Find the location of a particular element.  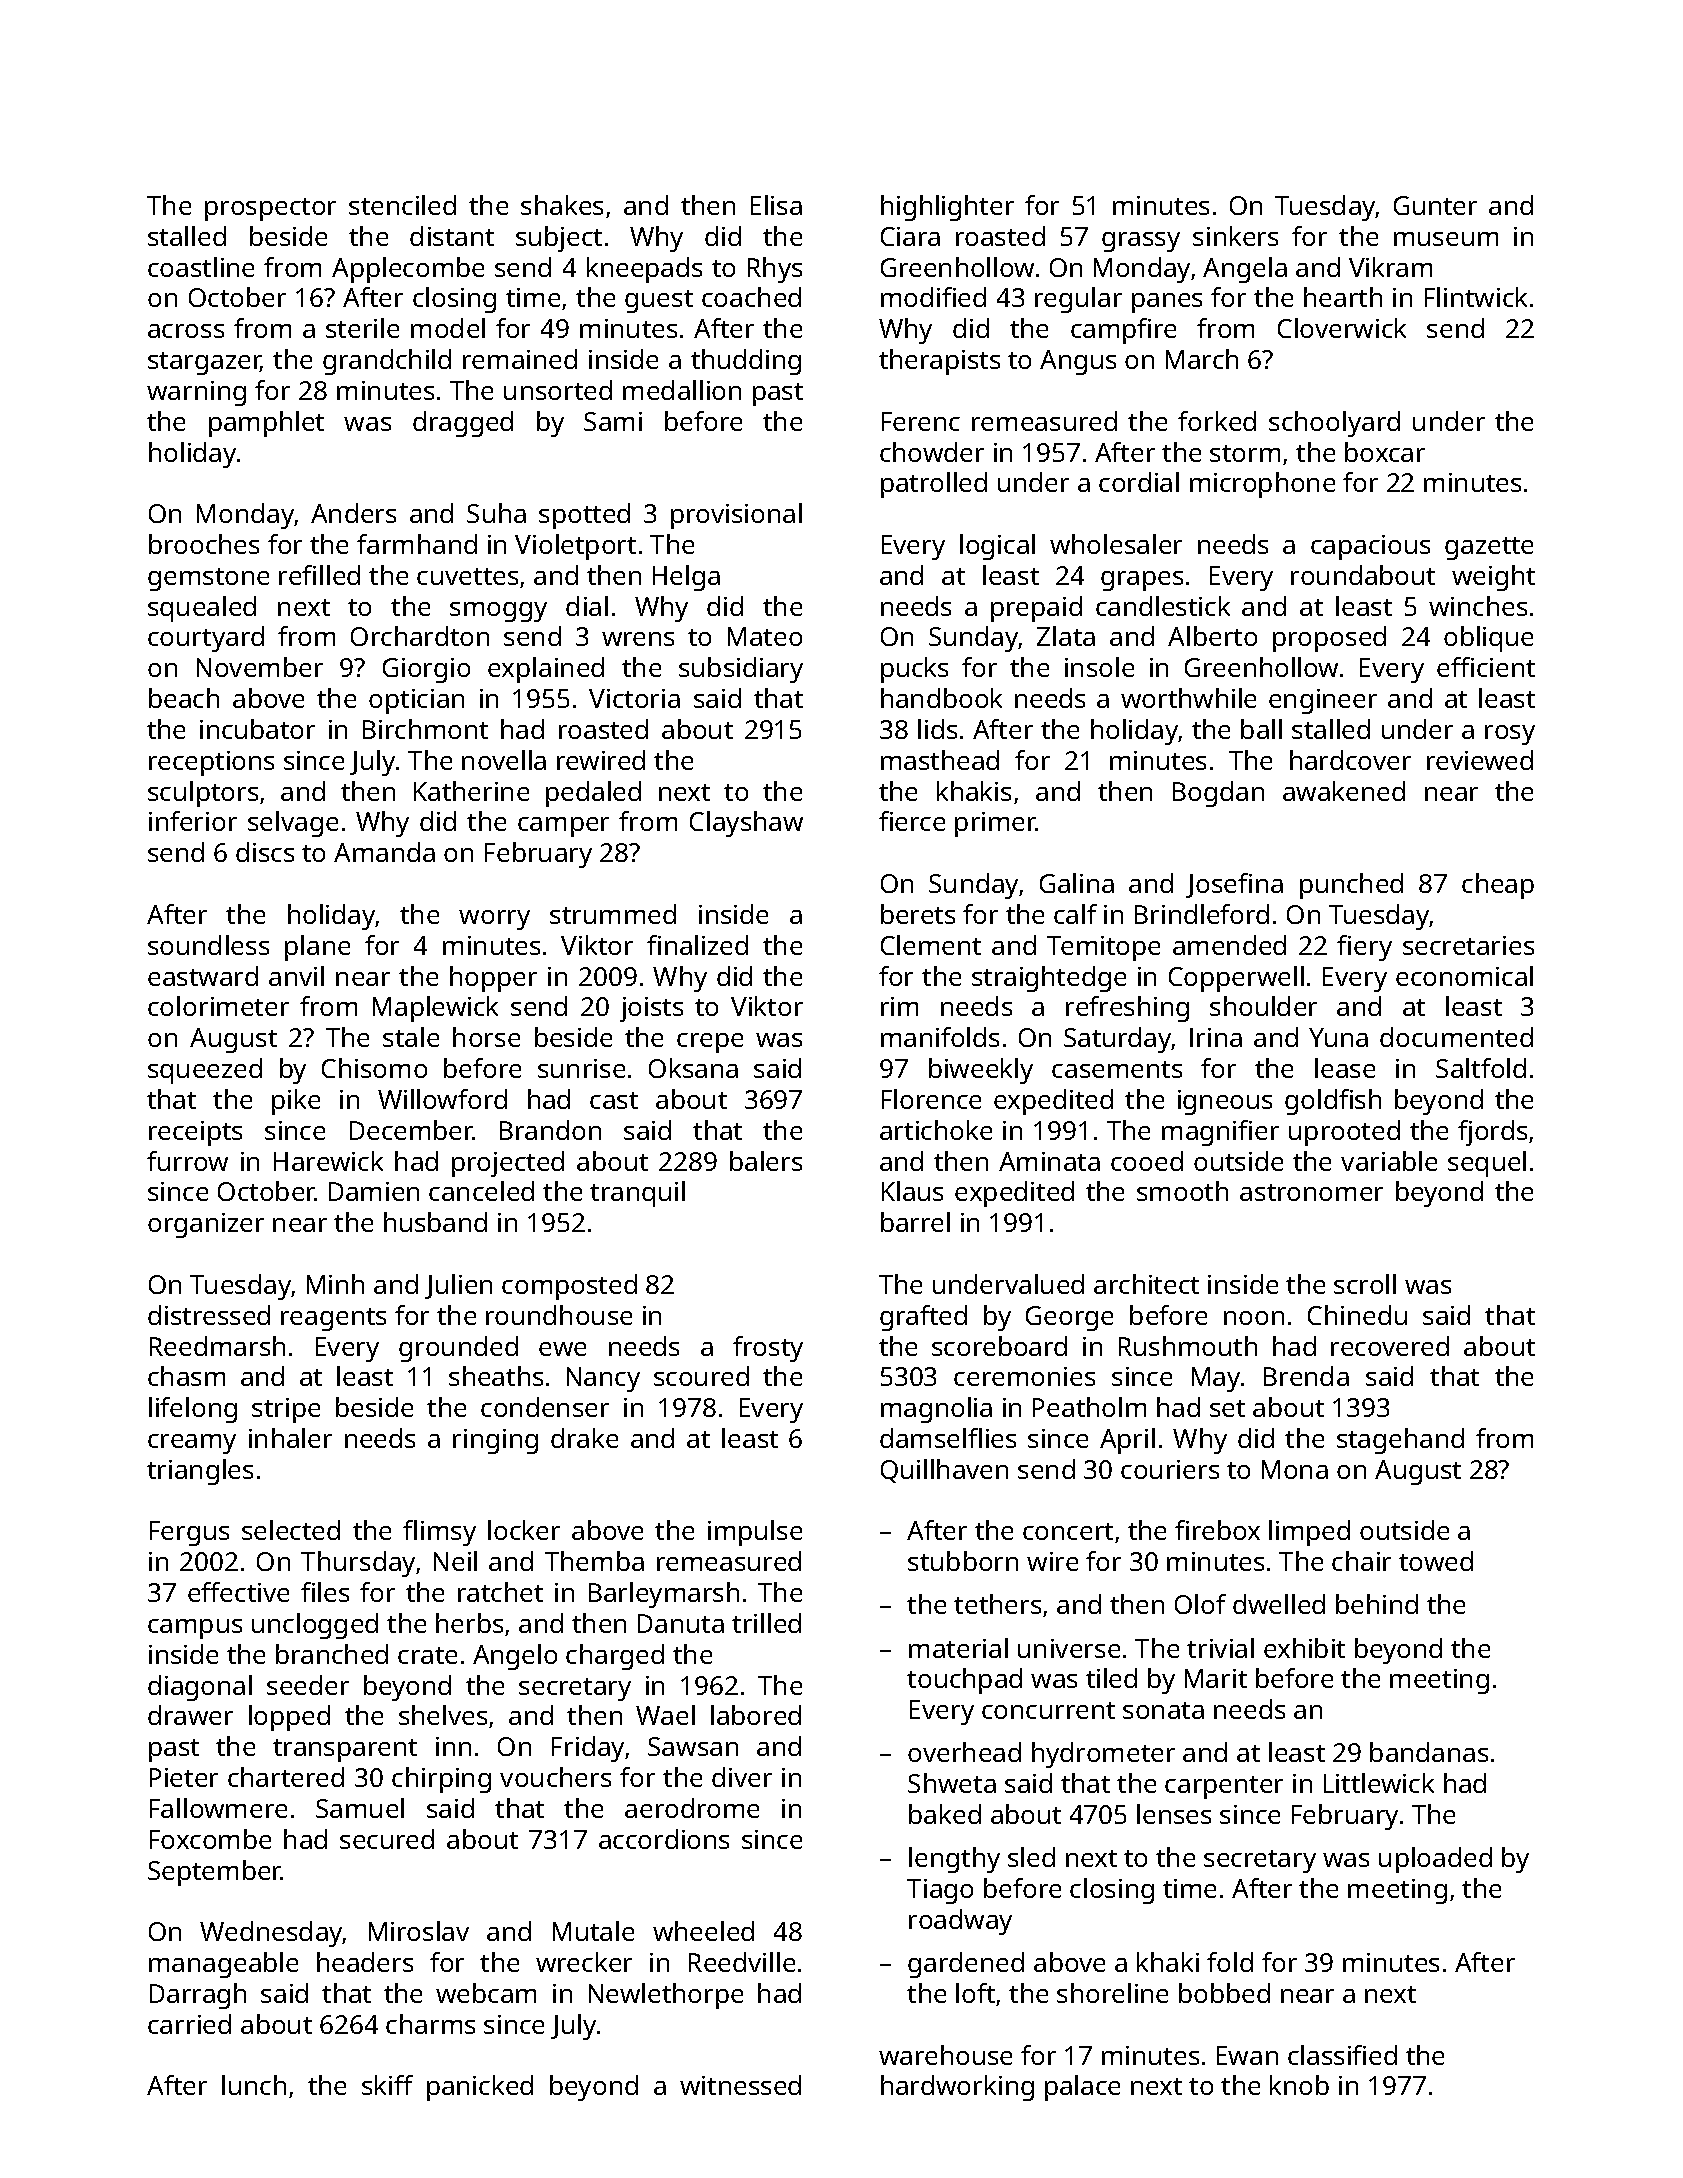

across is located at coordinates (186, 331).
